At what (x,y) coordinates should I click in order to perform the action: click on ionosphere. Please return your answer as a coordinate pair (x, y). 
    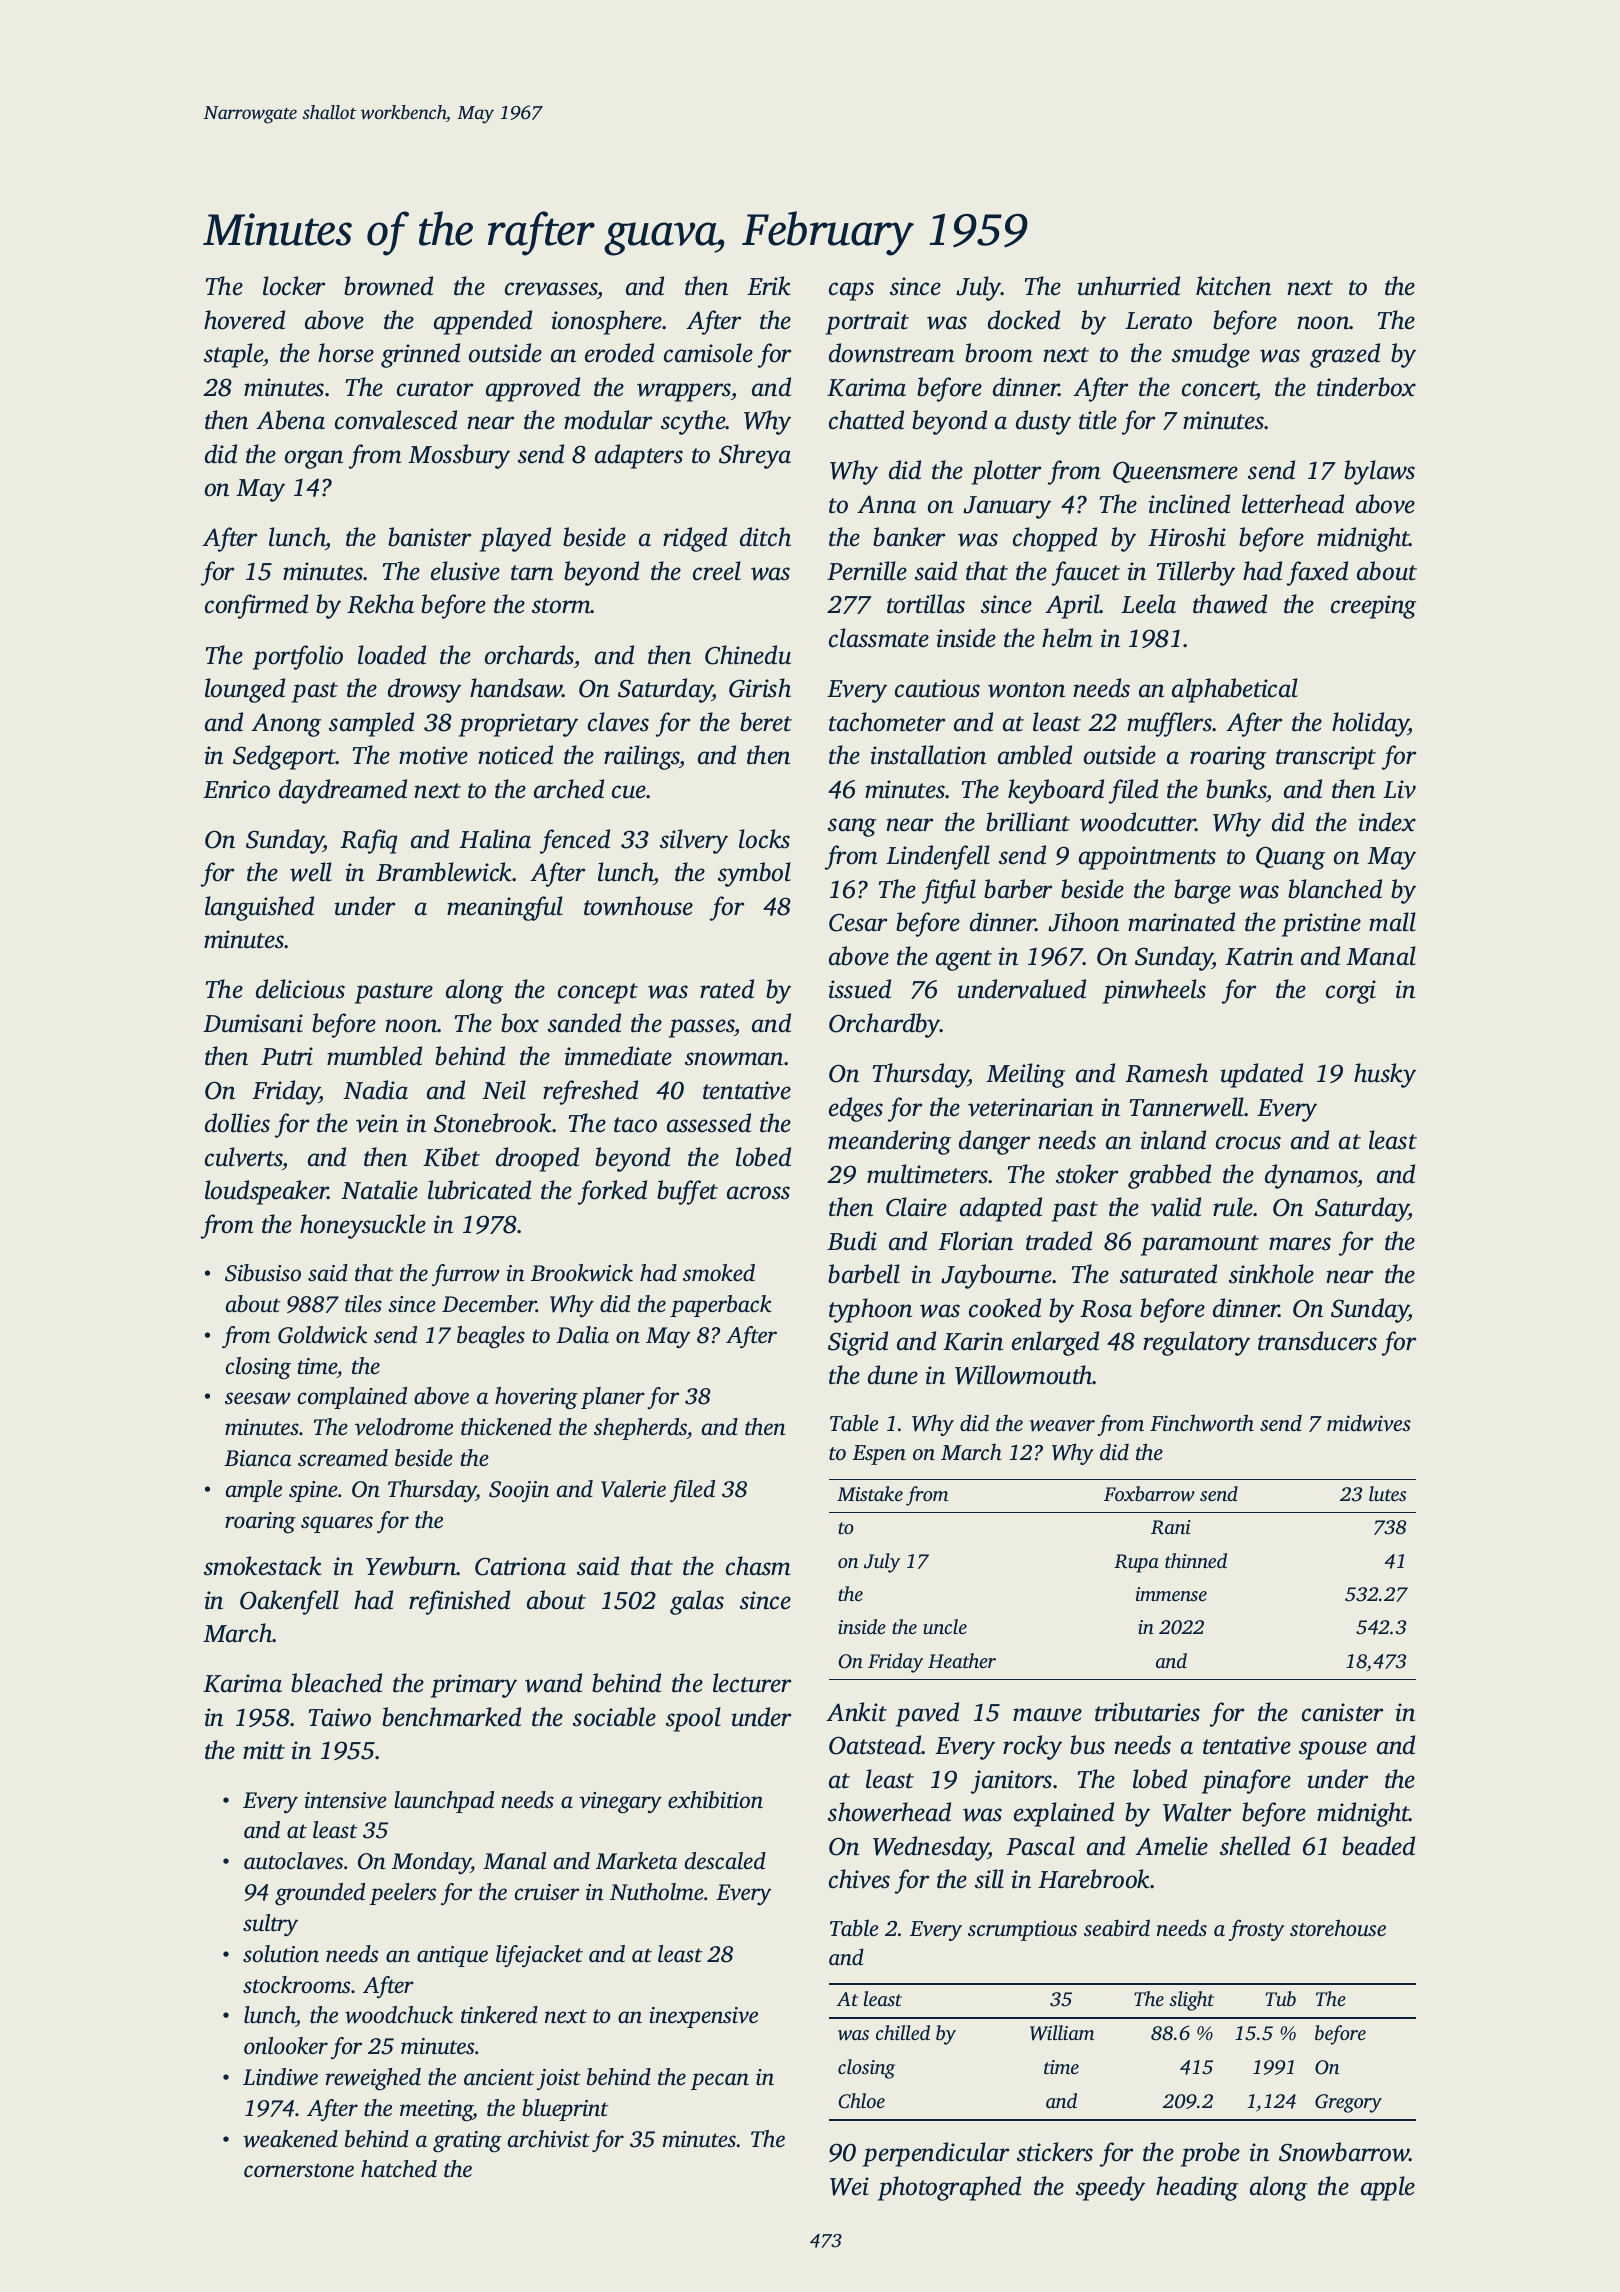
    Looking at the image, I should click on (607, 322).
